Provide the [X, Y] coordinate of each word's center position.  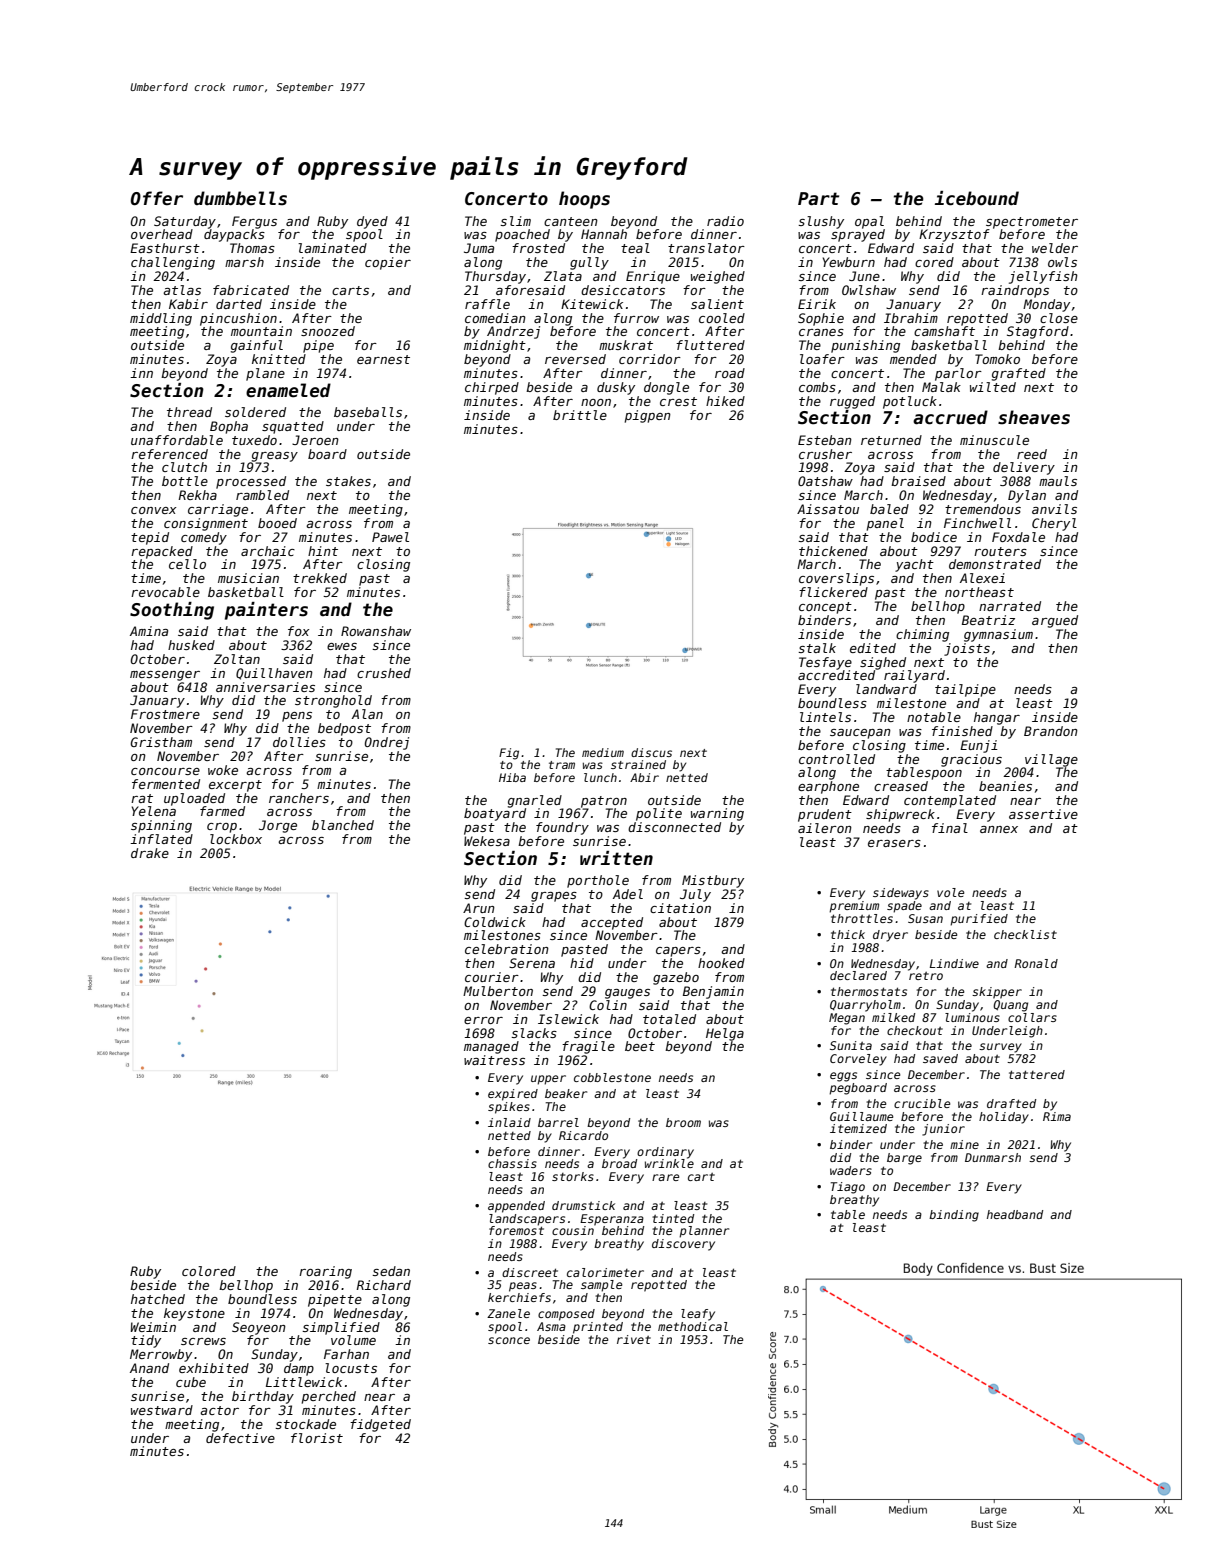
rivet [634, 1339]
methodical [693, 1326]
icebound [977, 198]
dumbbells [240, 198]
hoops [584, 200]
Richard [383, 1285]
